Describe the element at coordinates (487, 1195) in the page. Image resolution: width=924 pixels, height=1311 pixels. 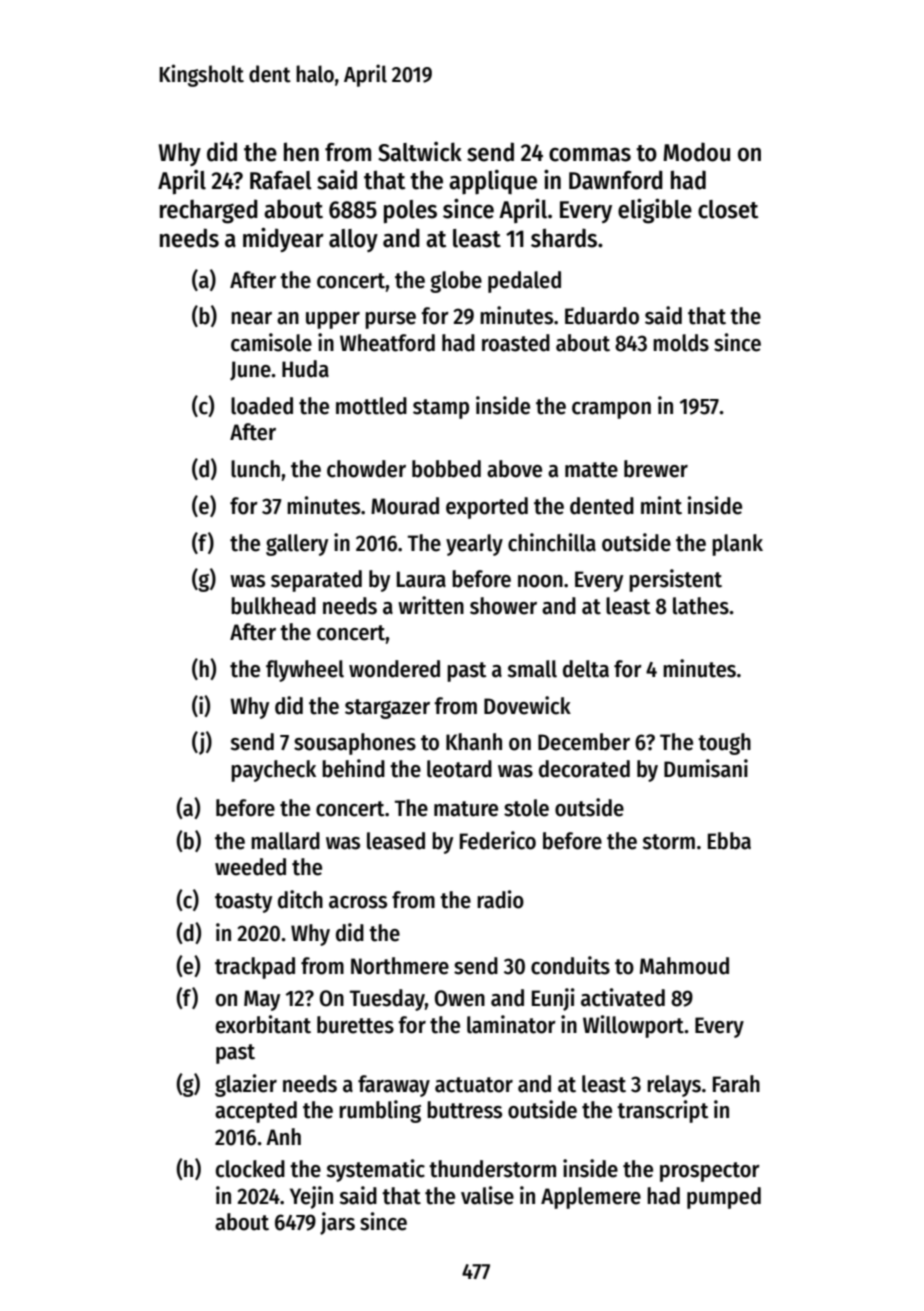
I see `valise` at that location.
